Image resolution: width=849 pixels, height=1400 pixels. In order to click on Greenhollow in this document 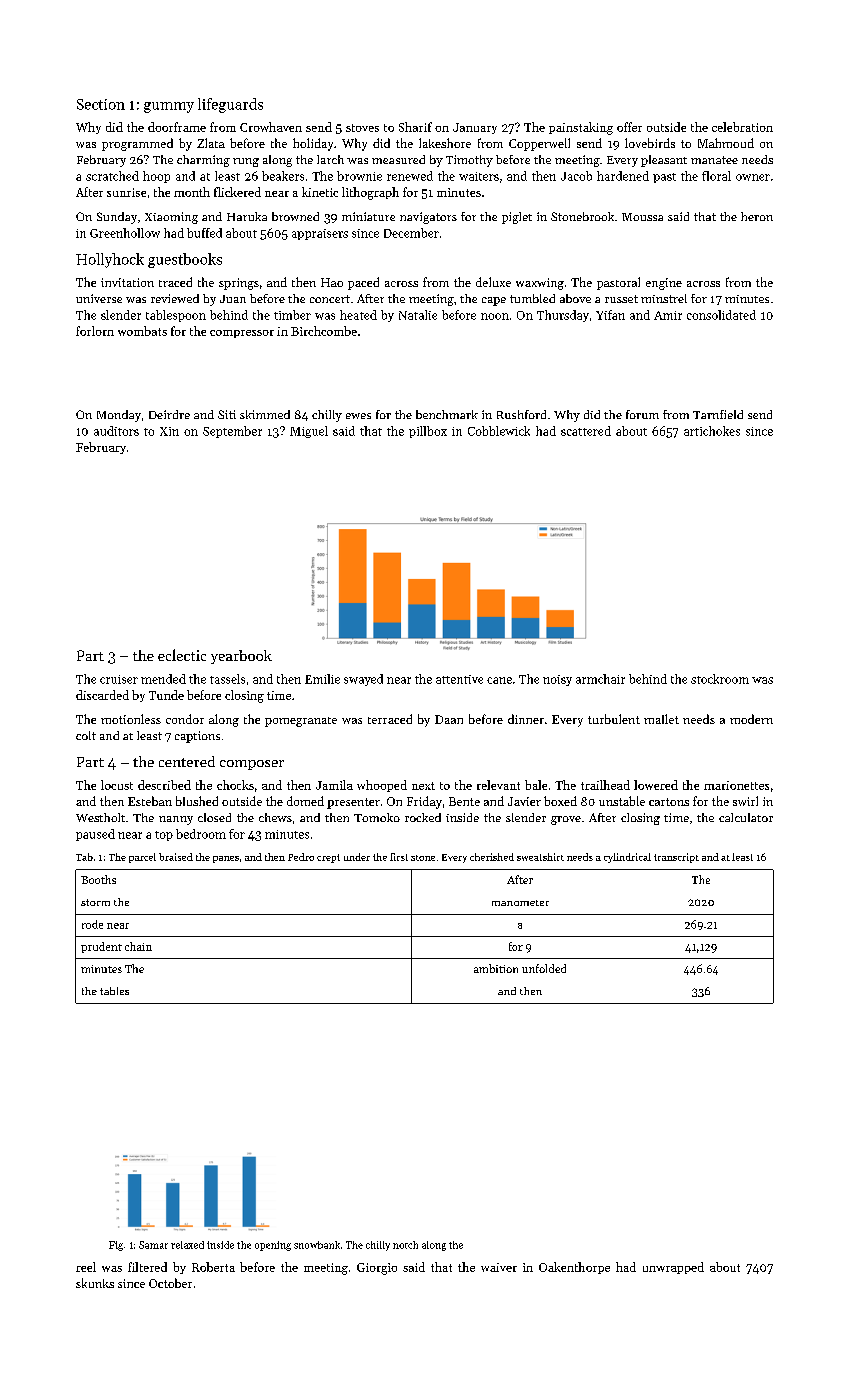, I will do `click(125, 233)`.
